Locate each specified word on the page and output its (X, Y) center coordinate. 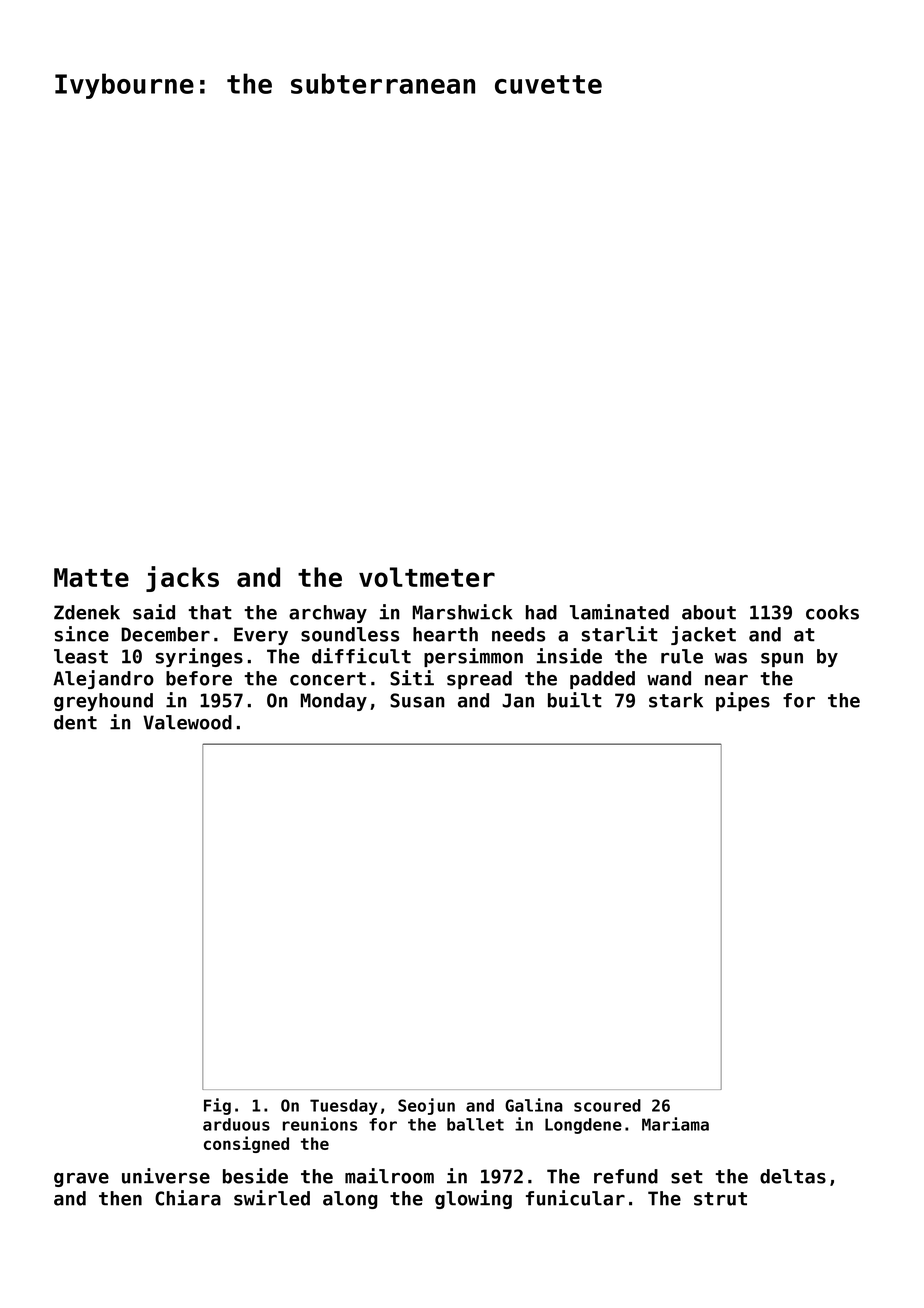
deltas (793, 1176)
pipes (743, 701)
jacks (182, 579)
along (350, 1200)
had (541, 612)
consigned (246, 1144)
